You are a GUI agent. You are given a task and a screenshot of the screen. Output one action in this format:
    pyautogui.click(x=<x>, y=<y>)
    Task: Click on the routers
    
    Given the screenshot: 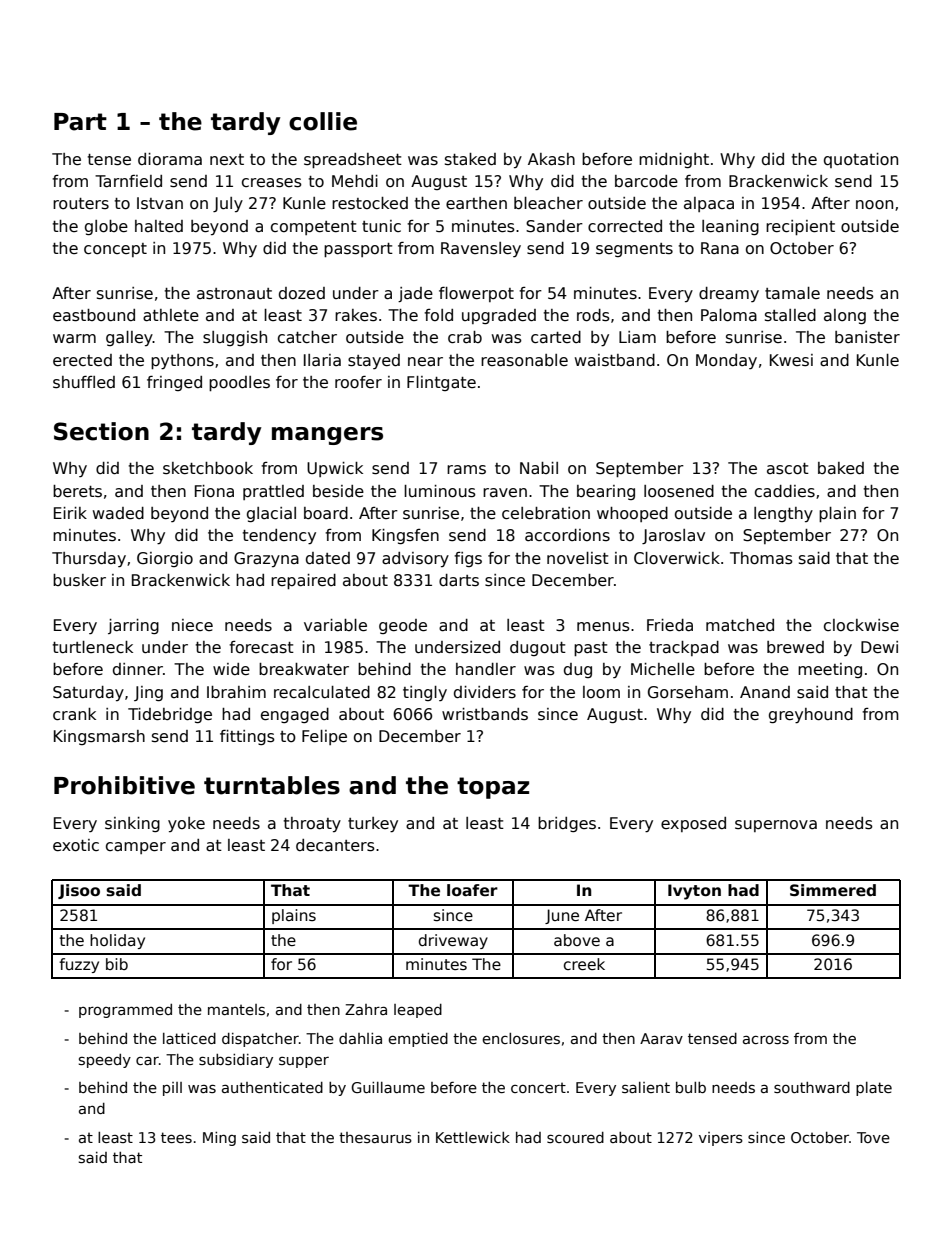 What is the action you would take?
    pyautogui.click(x=81, y=203)
